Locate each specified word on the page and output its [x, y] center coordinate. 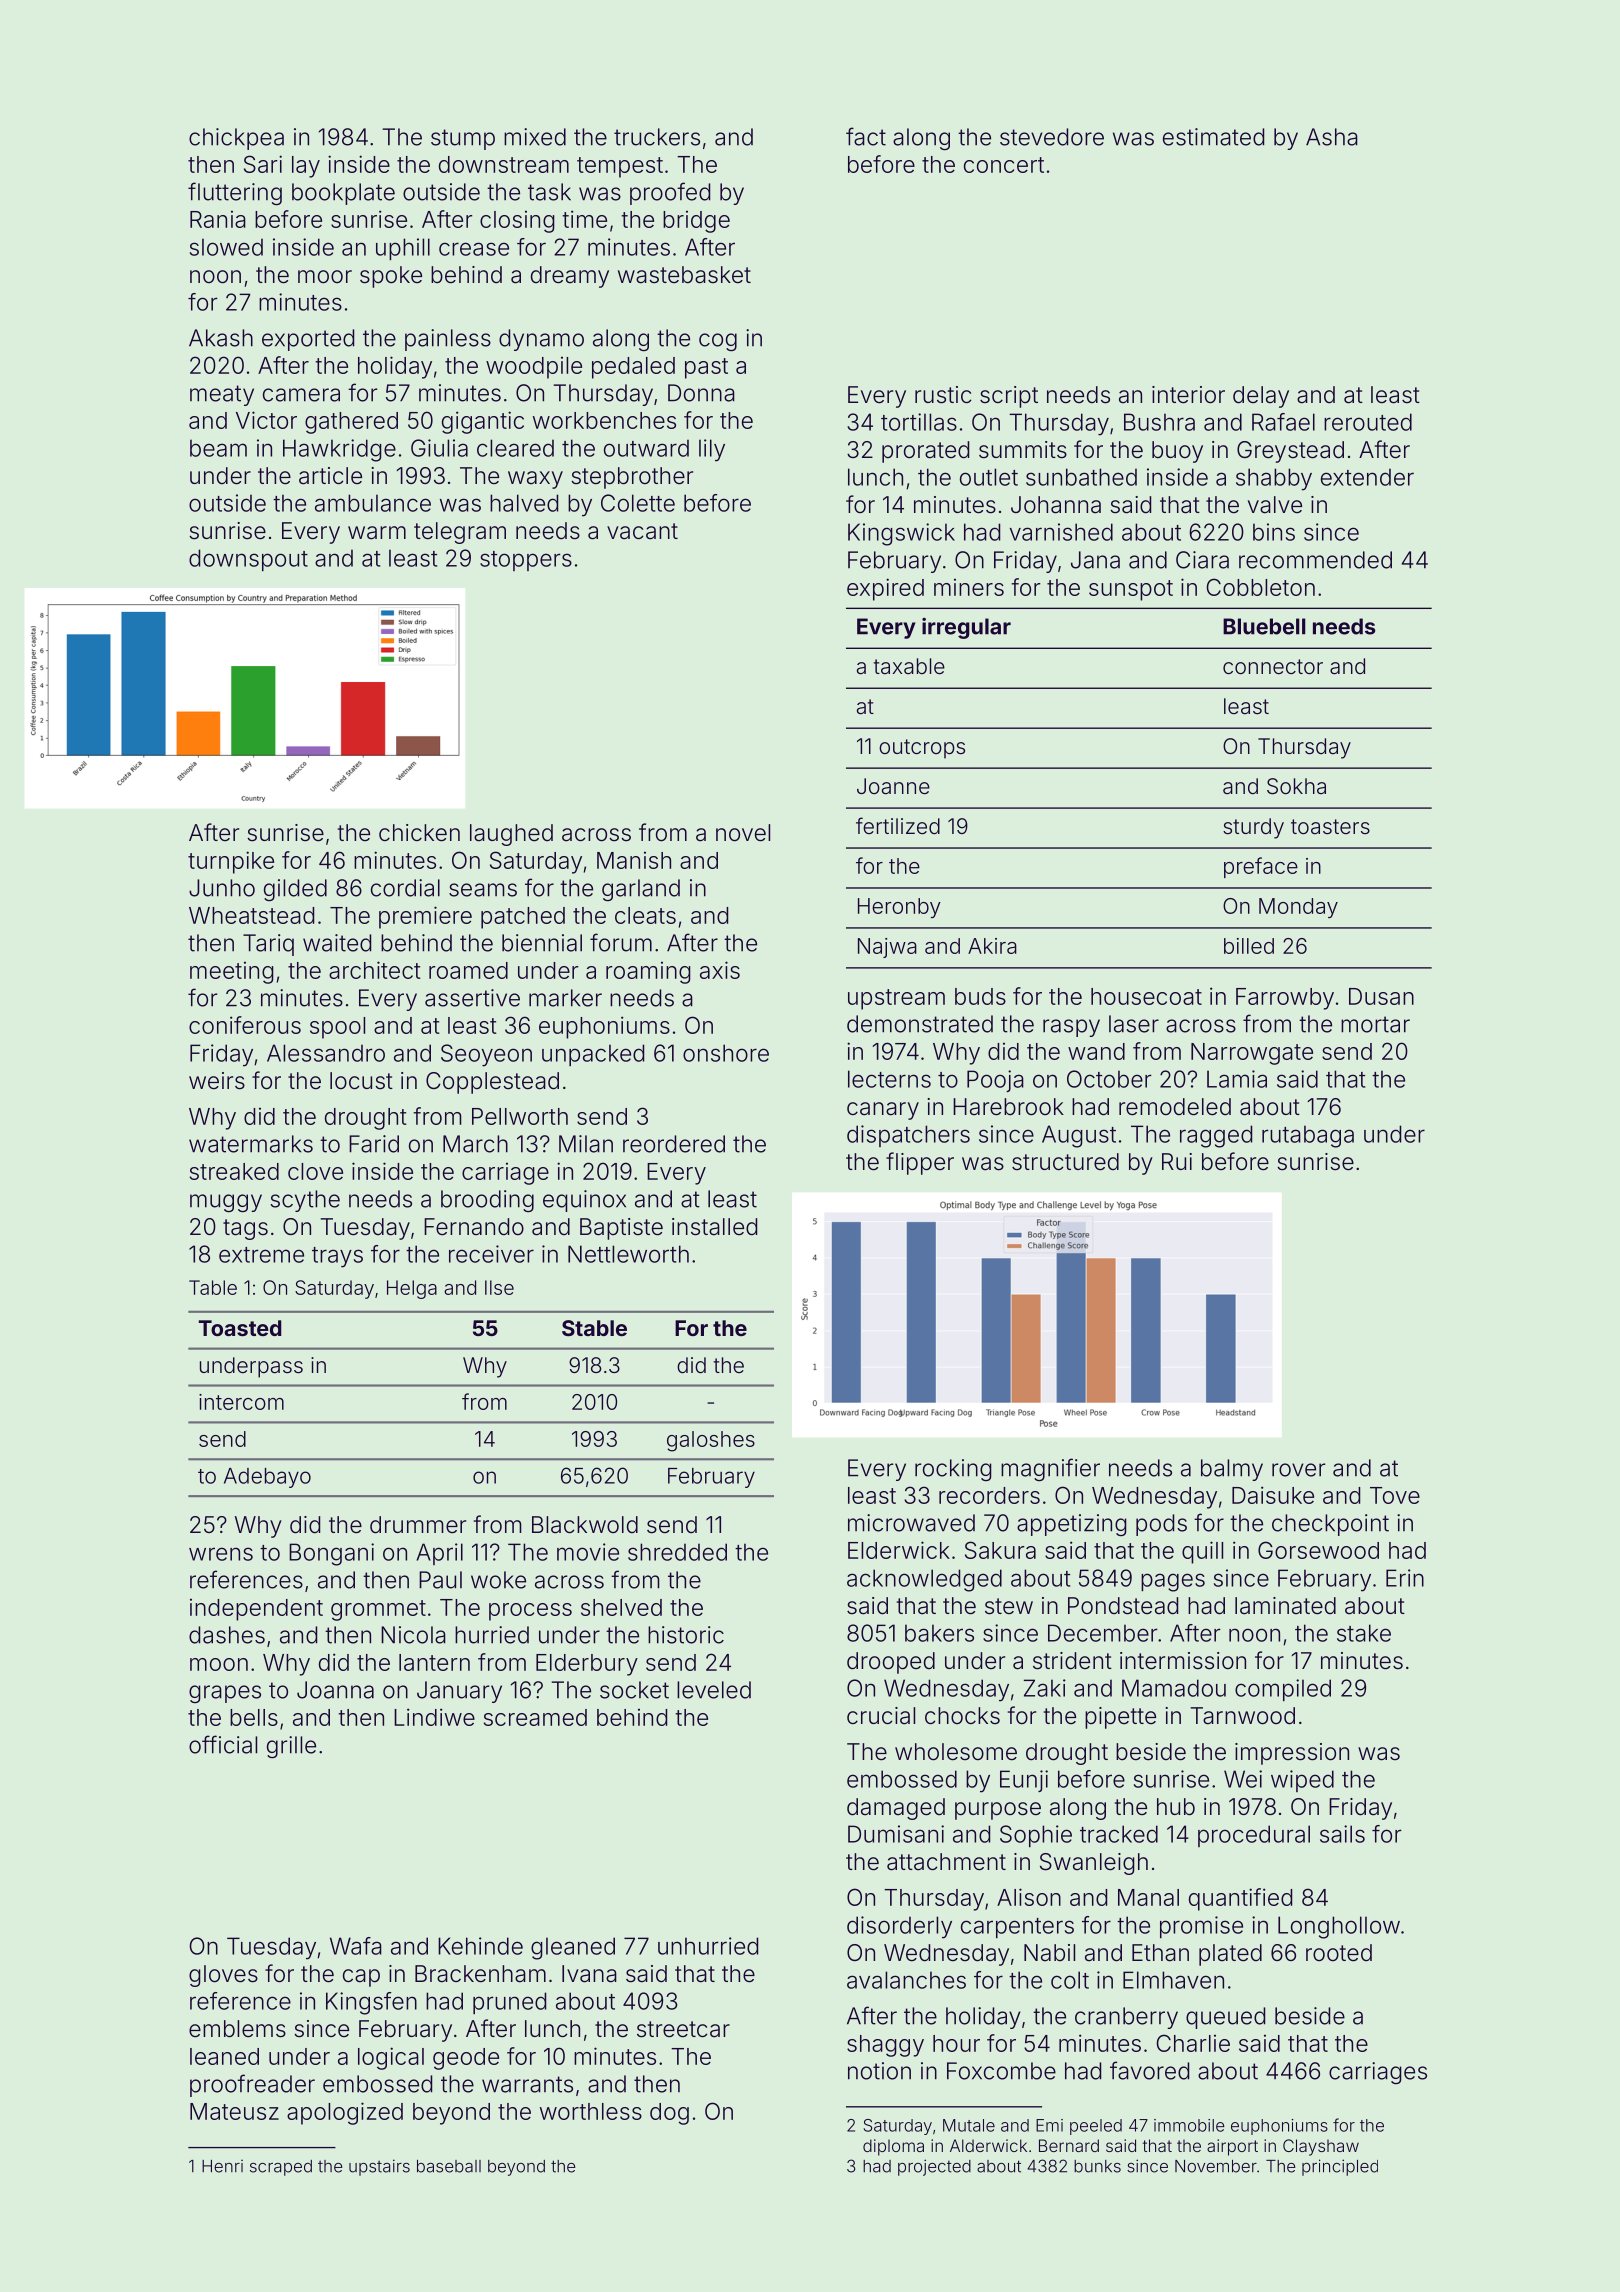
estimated [1213, 137]
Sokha [1296, 786]
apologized [345, 2113]
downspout [248, 560]
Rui [1177, 1161]
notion [879, 2071]
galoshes [711, 1441]
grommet [378, 1610]
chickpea [236, 139]
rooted [1339, 1953]
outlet [989, 477]
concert [1004, 165]
